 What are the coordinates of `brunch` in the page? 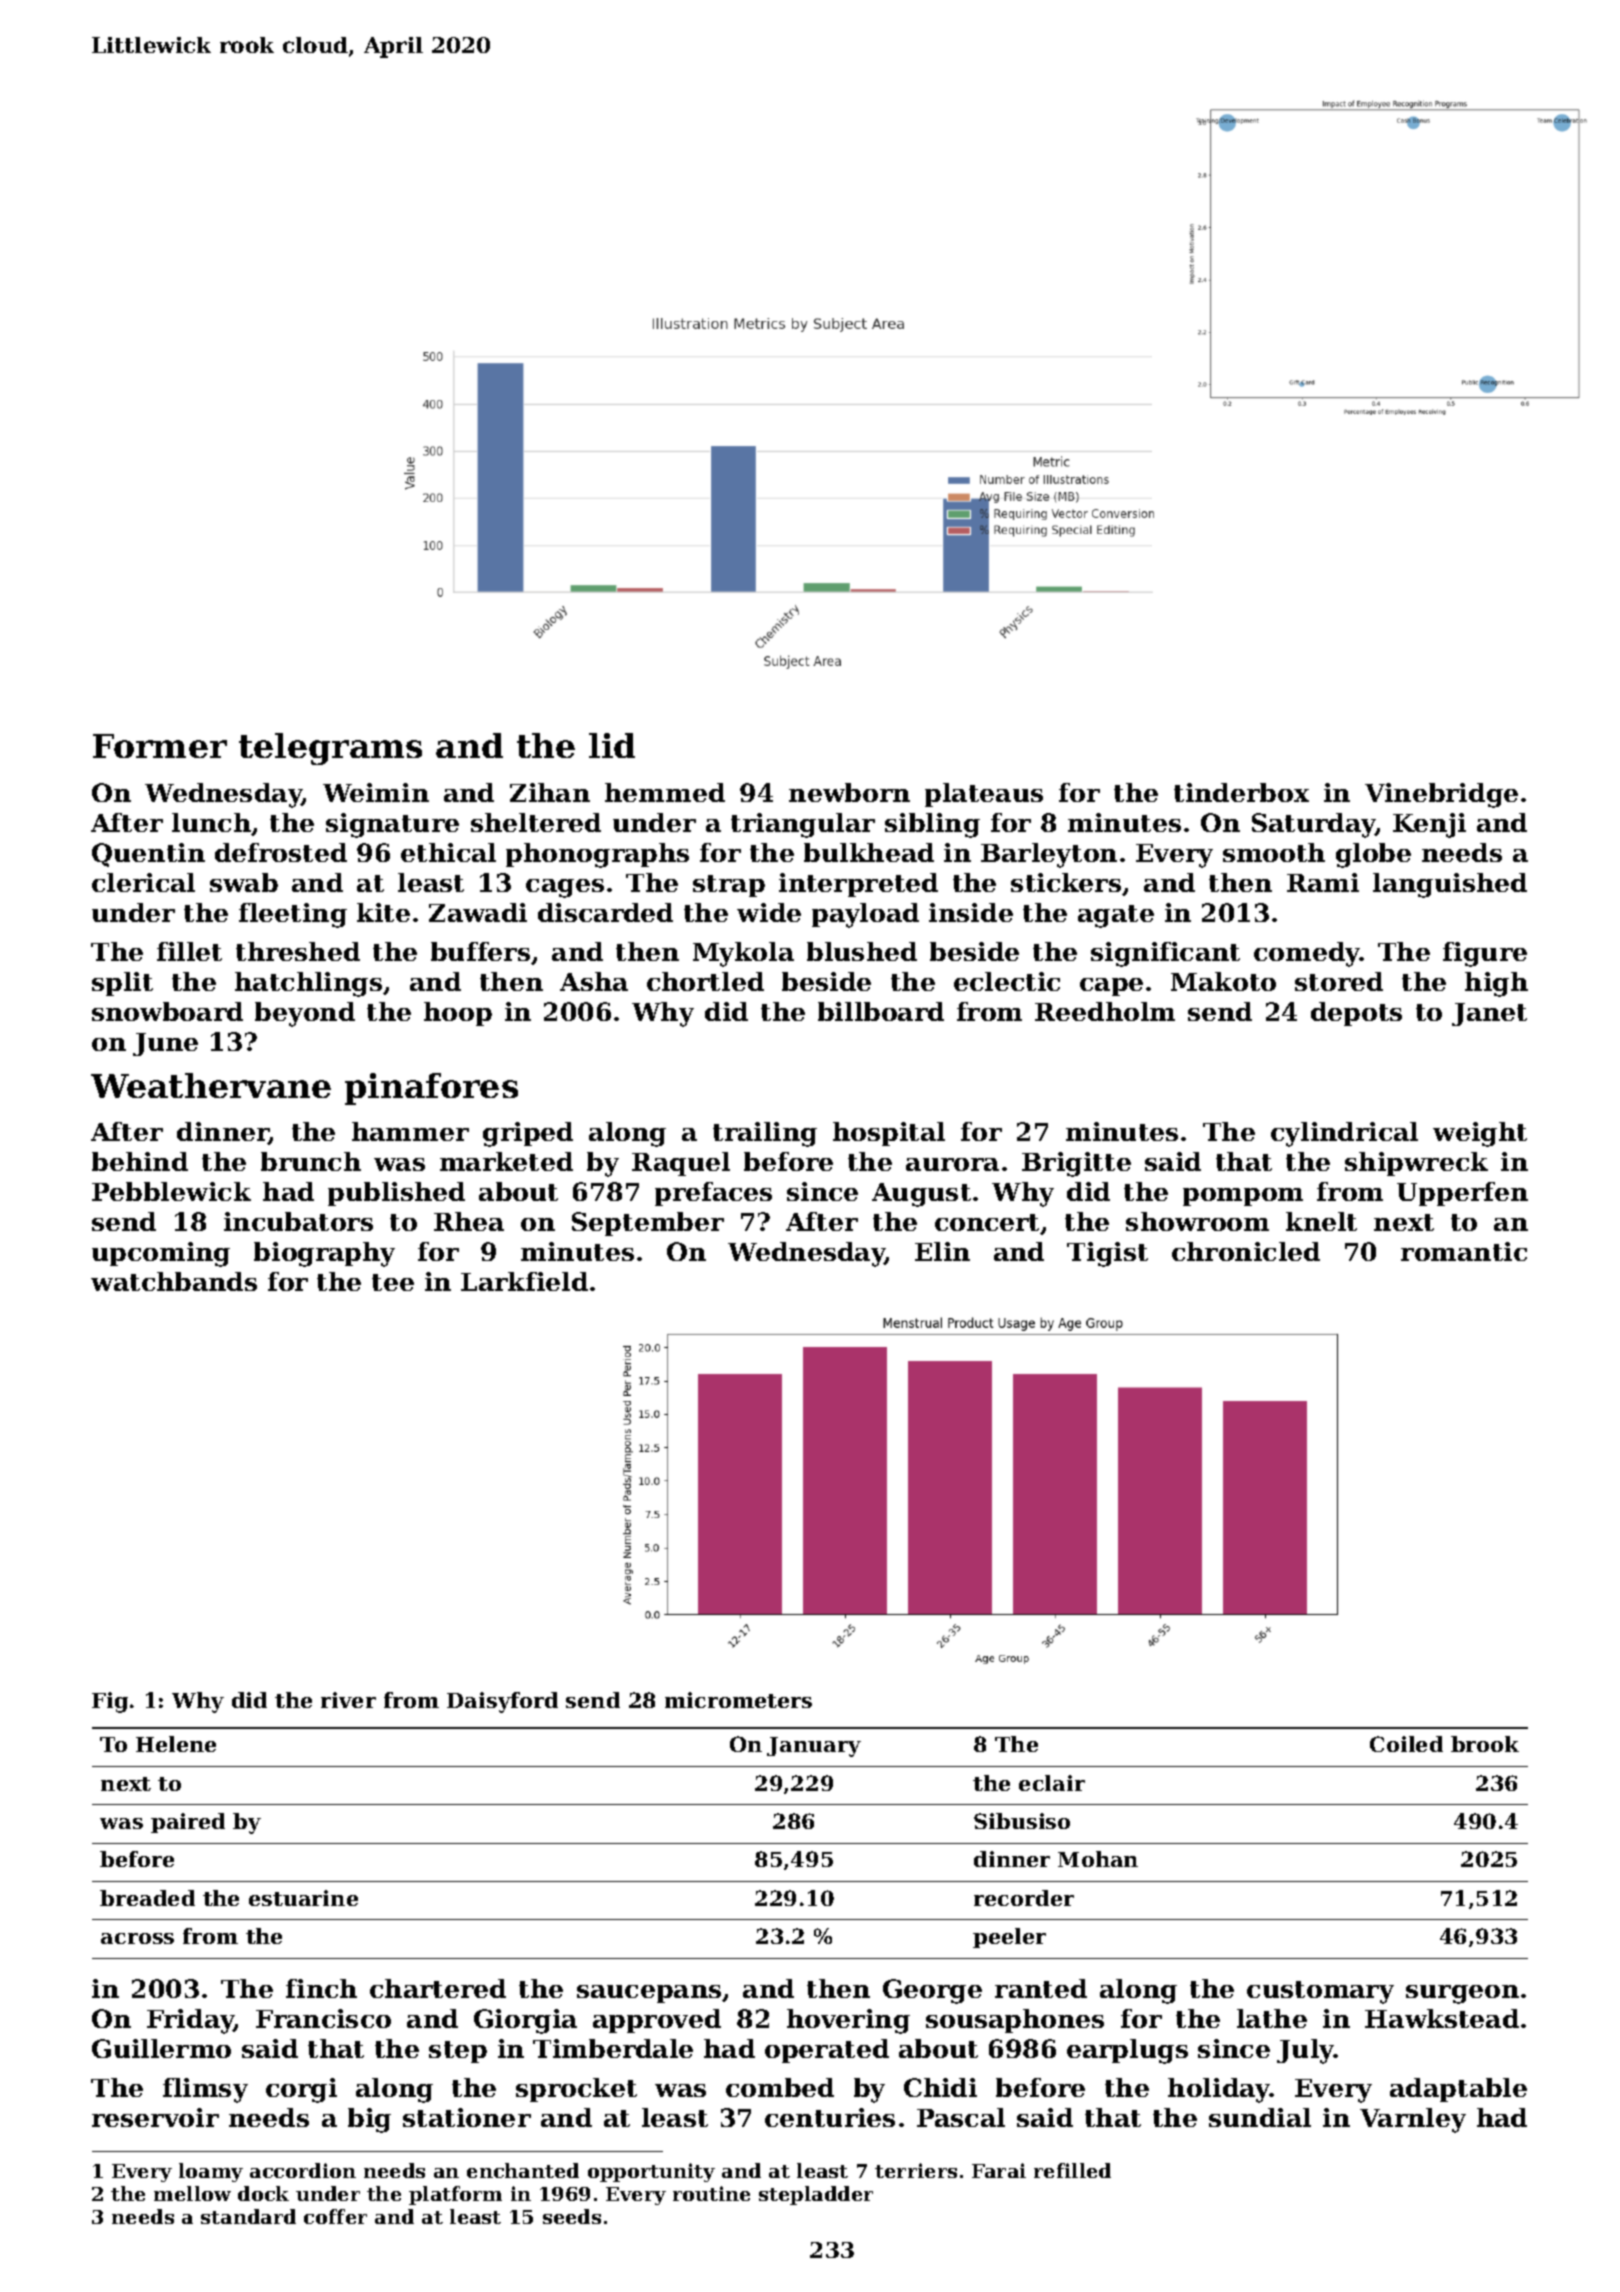 It's located at (311, 1161).
